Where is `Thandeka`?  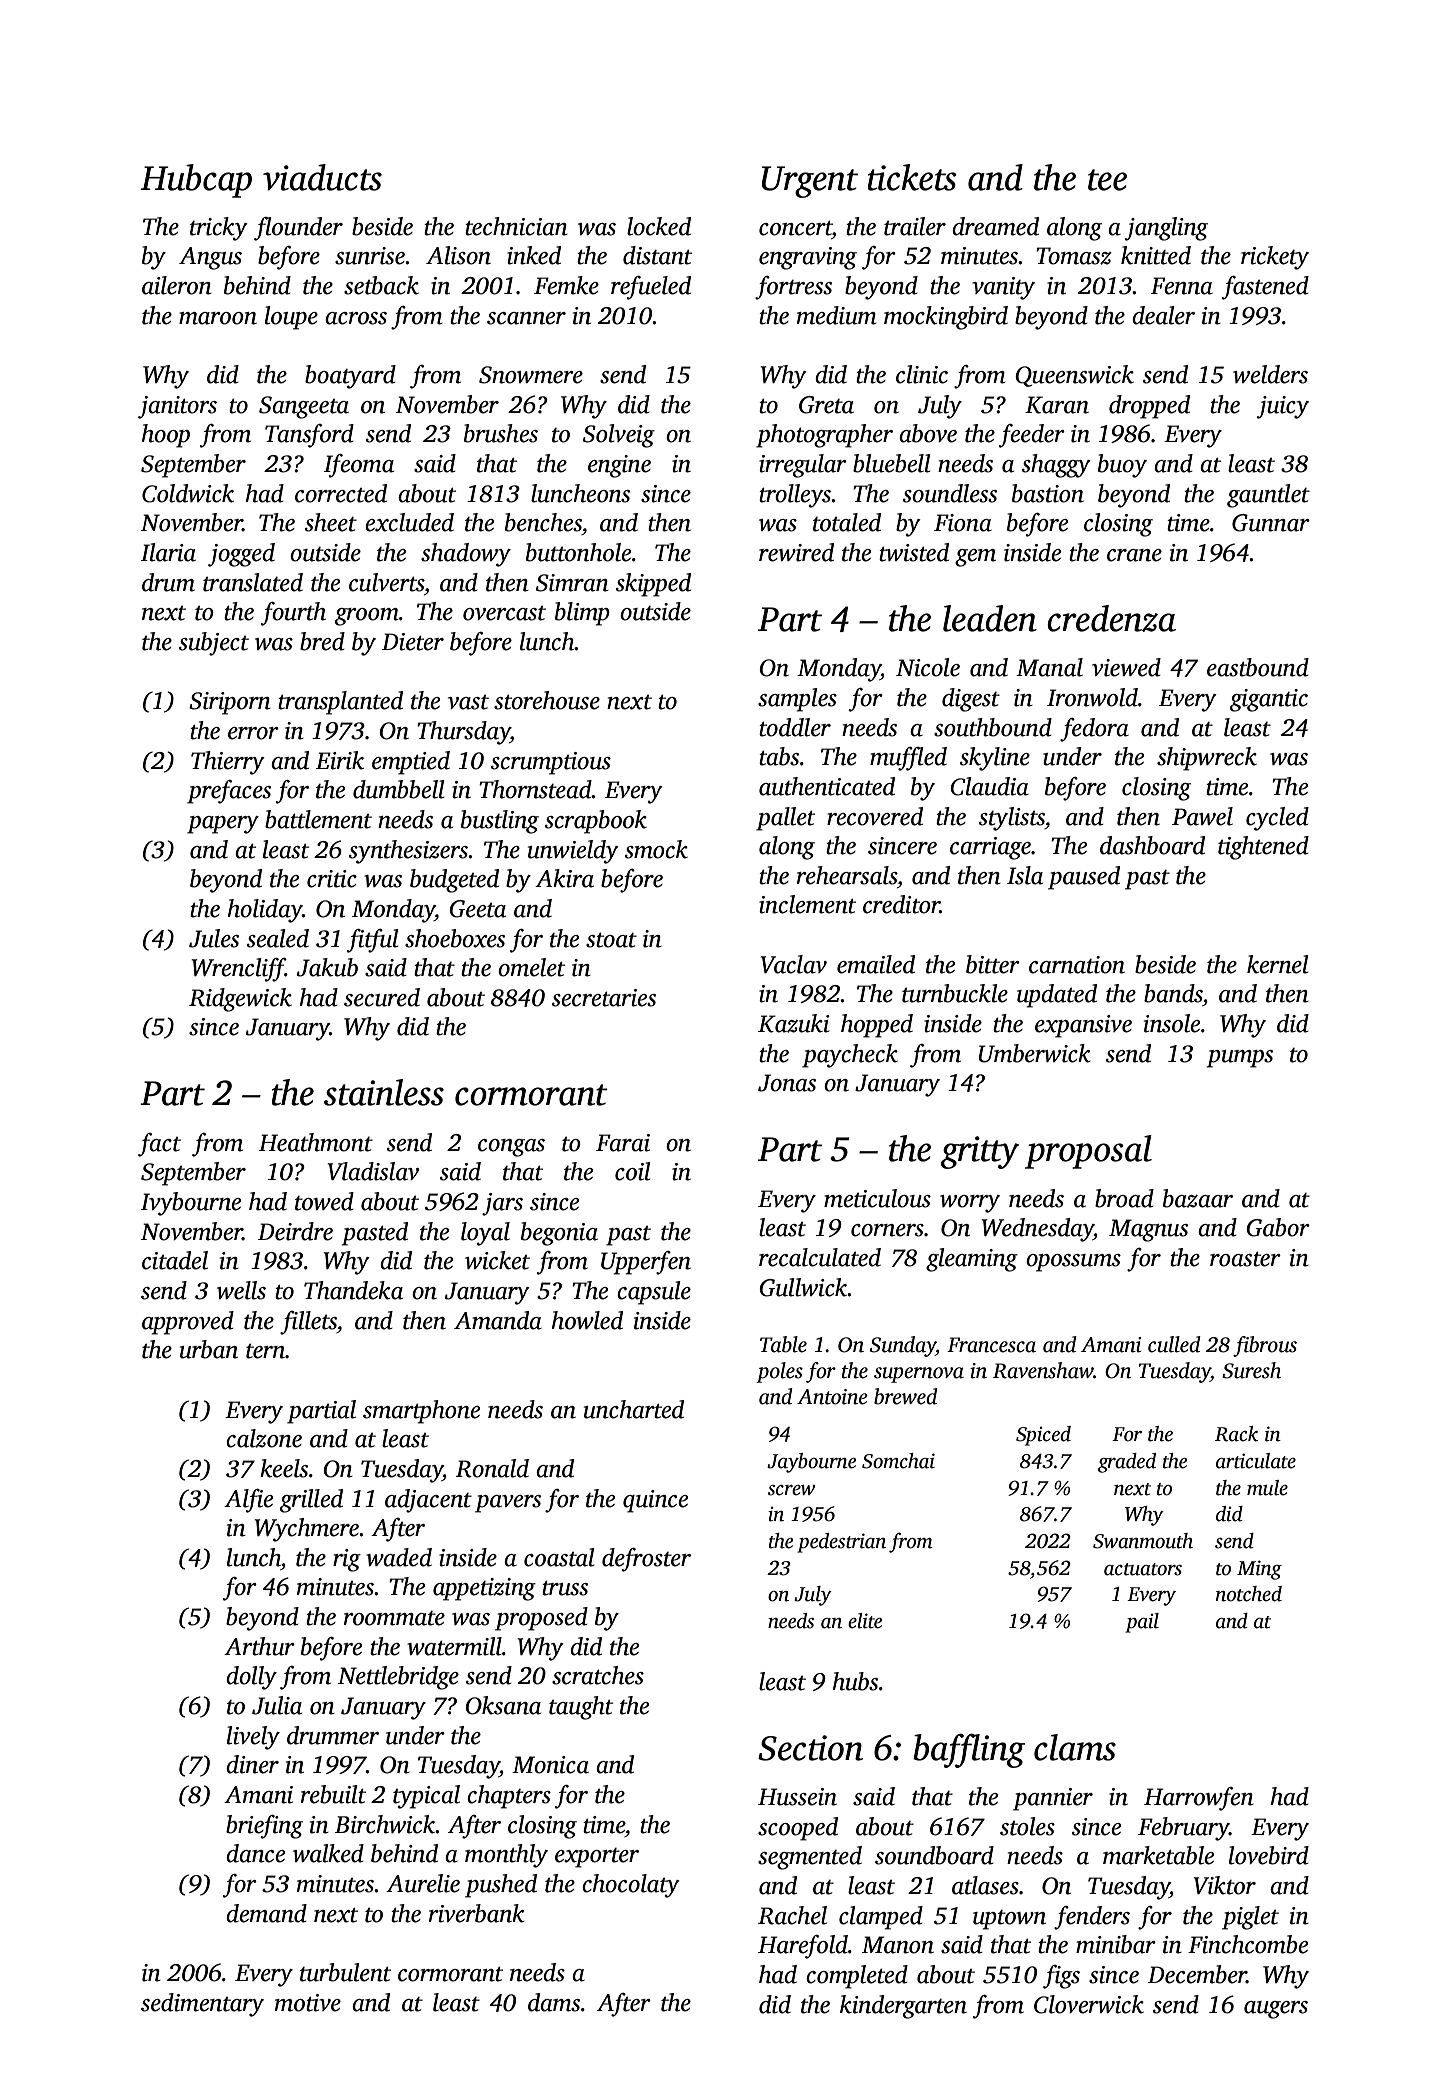 Thandeka is located at coordinates (353, 1290).
